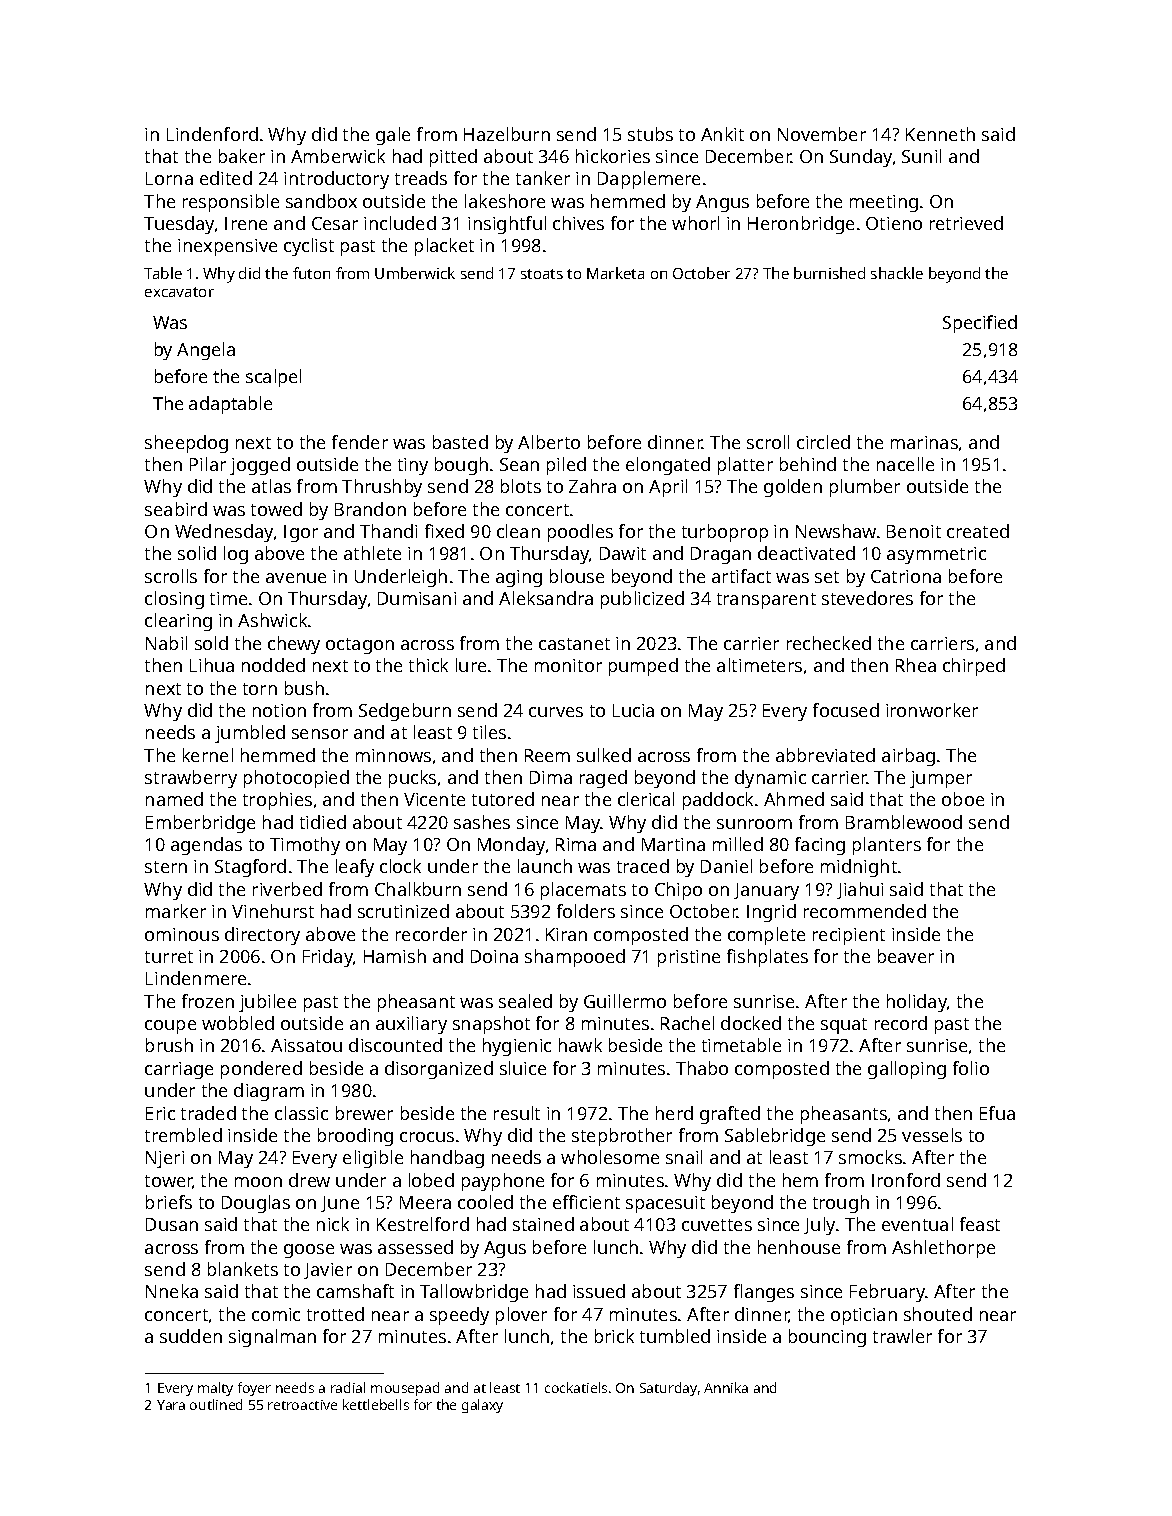  What do you see at coordinates (323, 822) in the screenshot?
I see `tidied` at bounding box center [323, 822].
